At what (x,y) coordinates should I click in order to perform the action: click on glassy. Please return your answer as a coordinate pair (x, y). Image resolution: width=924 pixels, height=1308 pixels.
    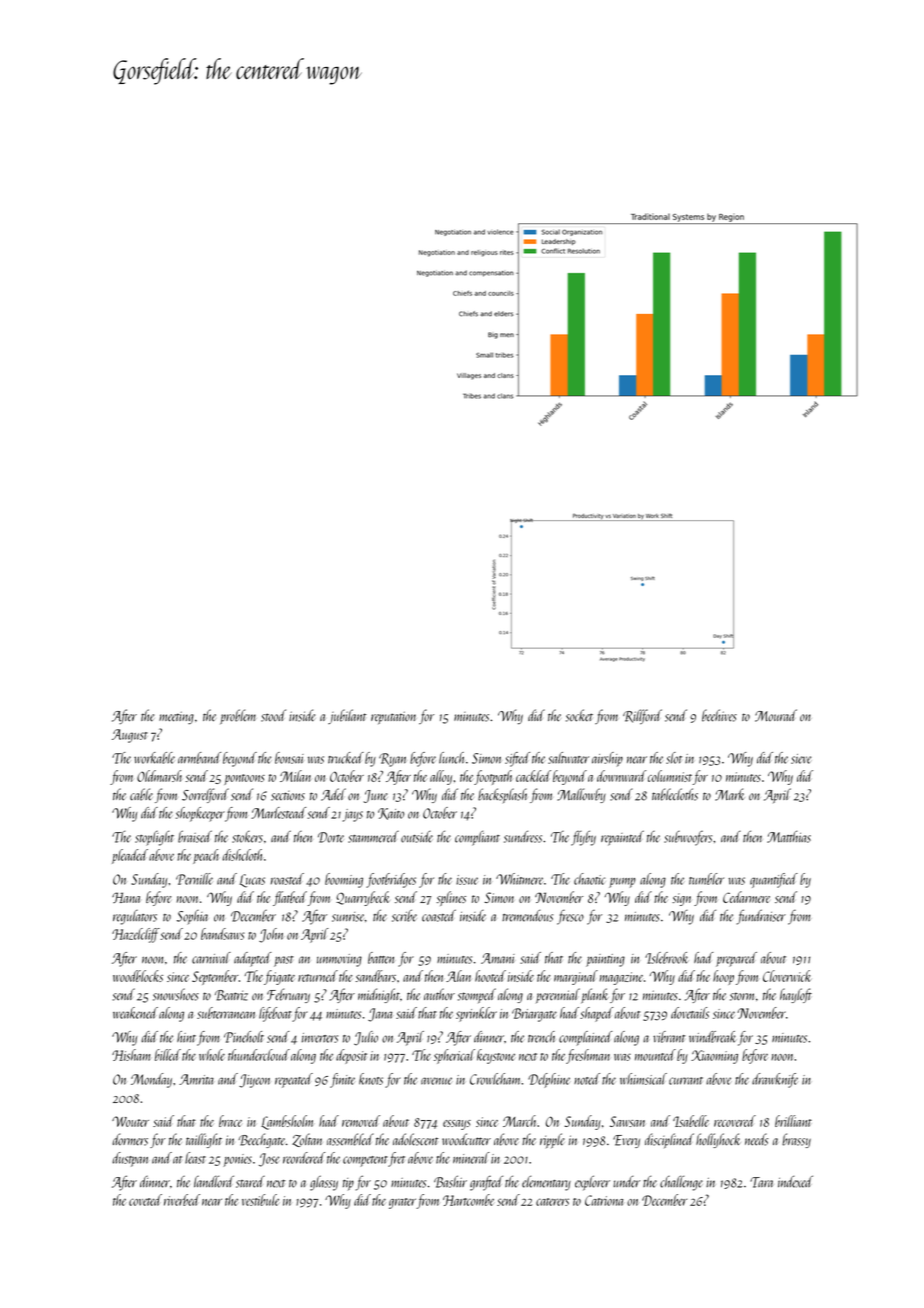
    Looking at the image, I should click on (324, 1183).
